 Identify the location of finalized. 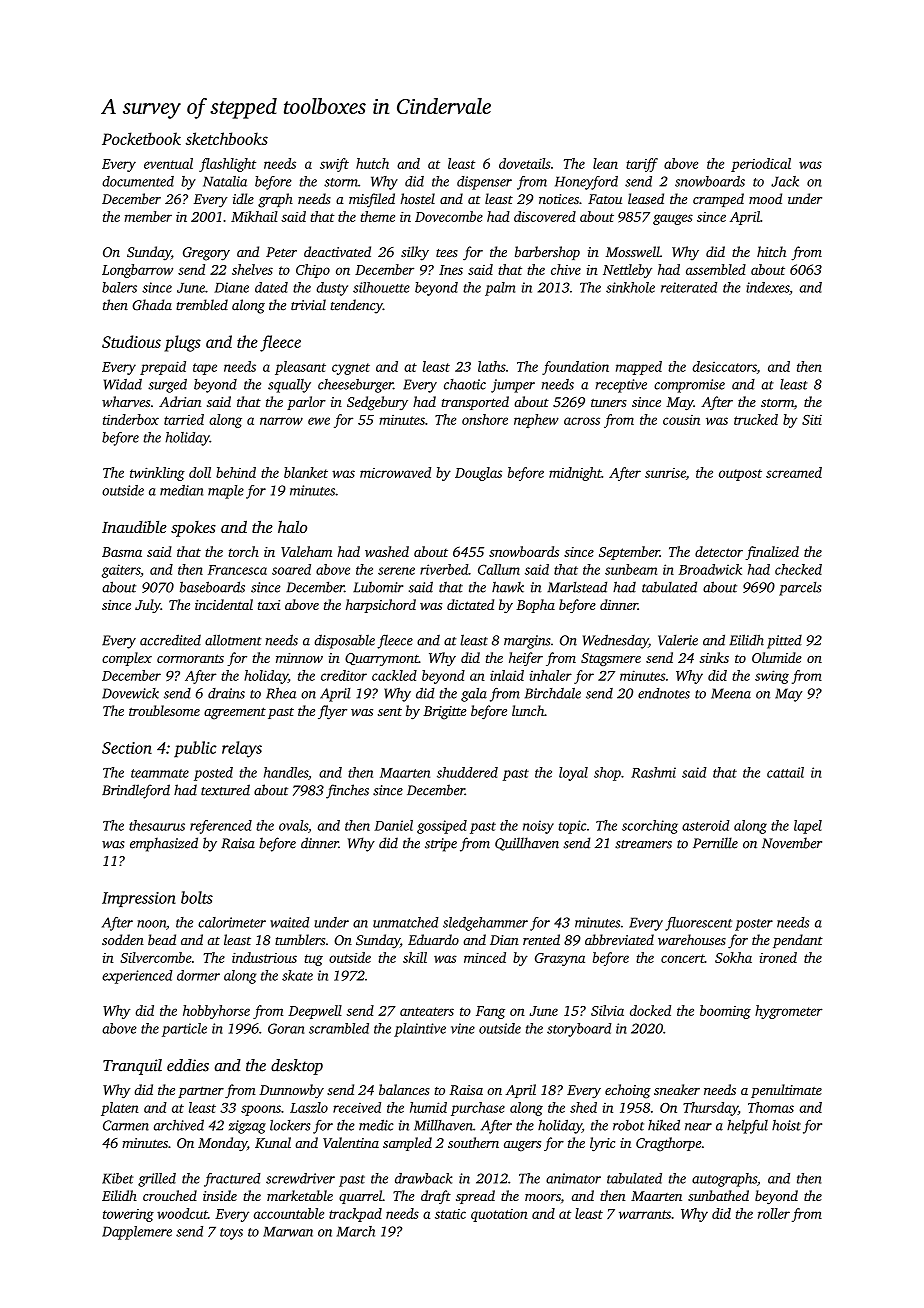
(772, 553).
